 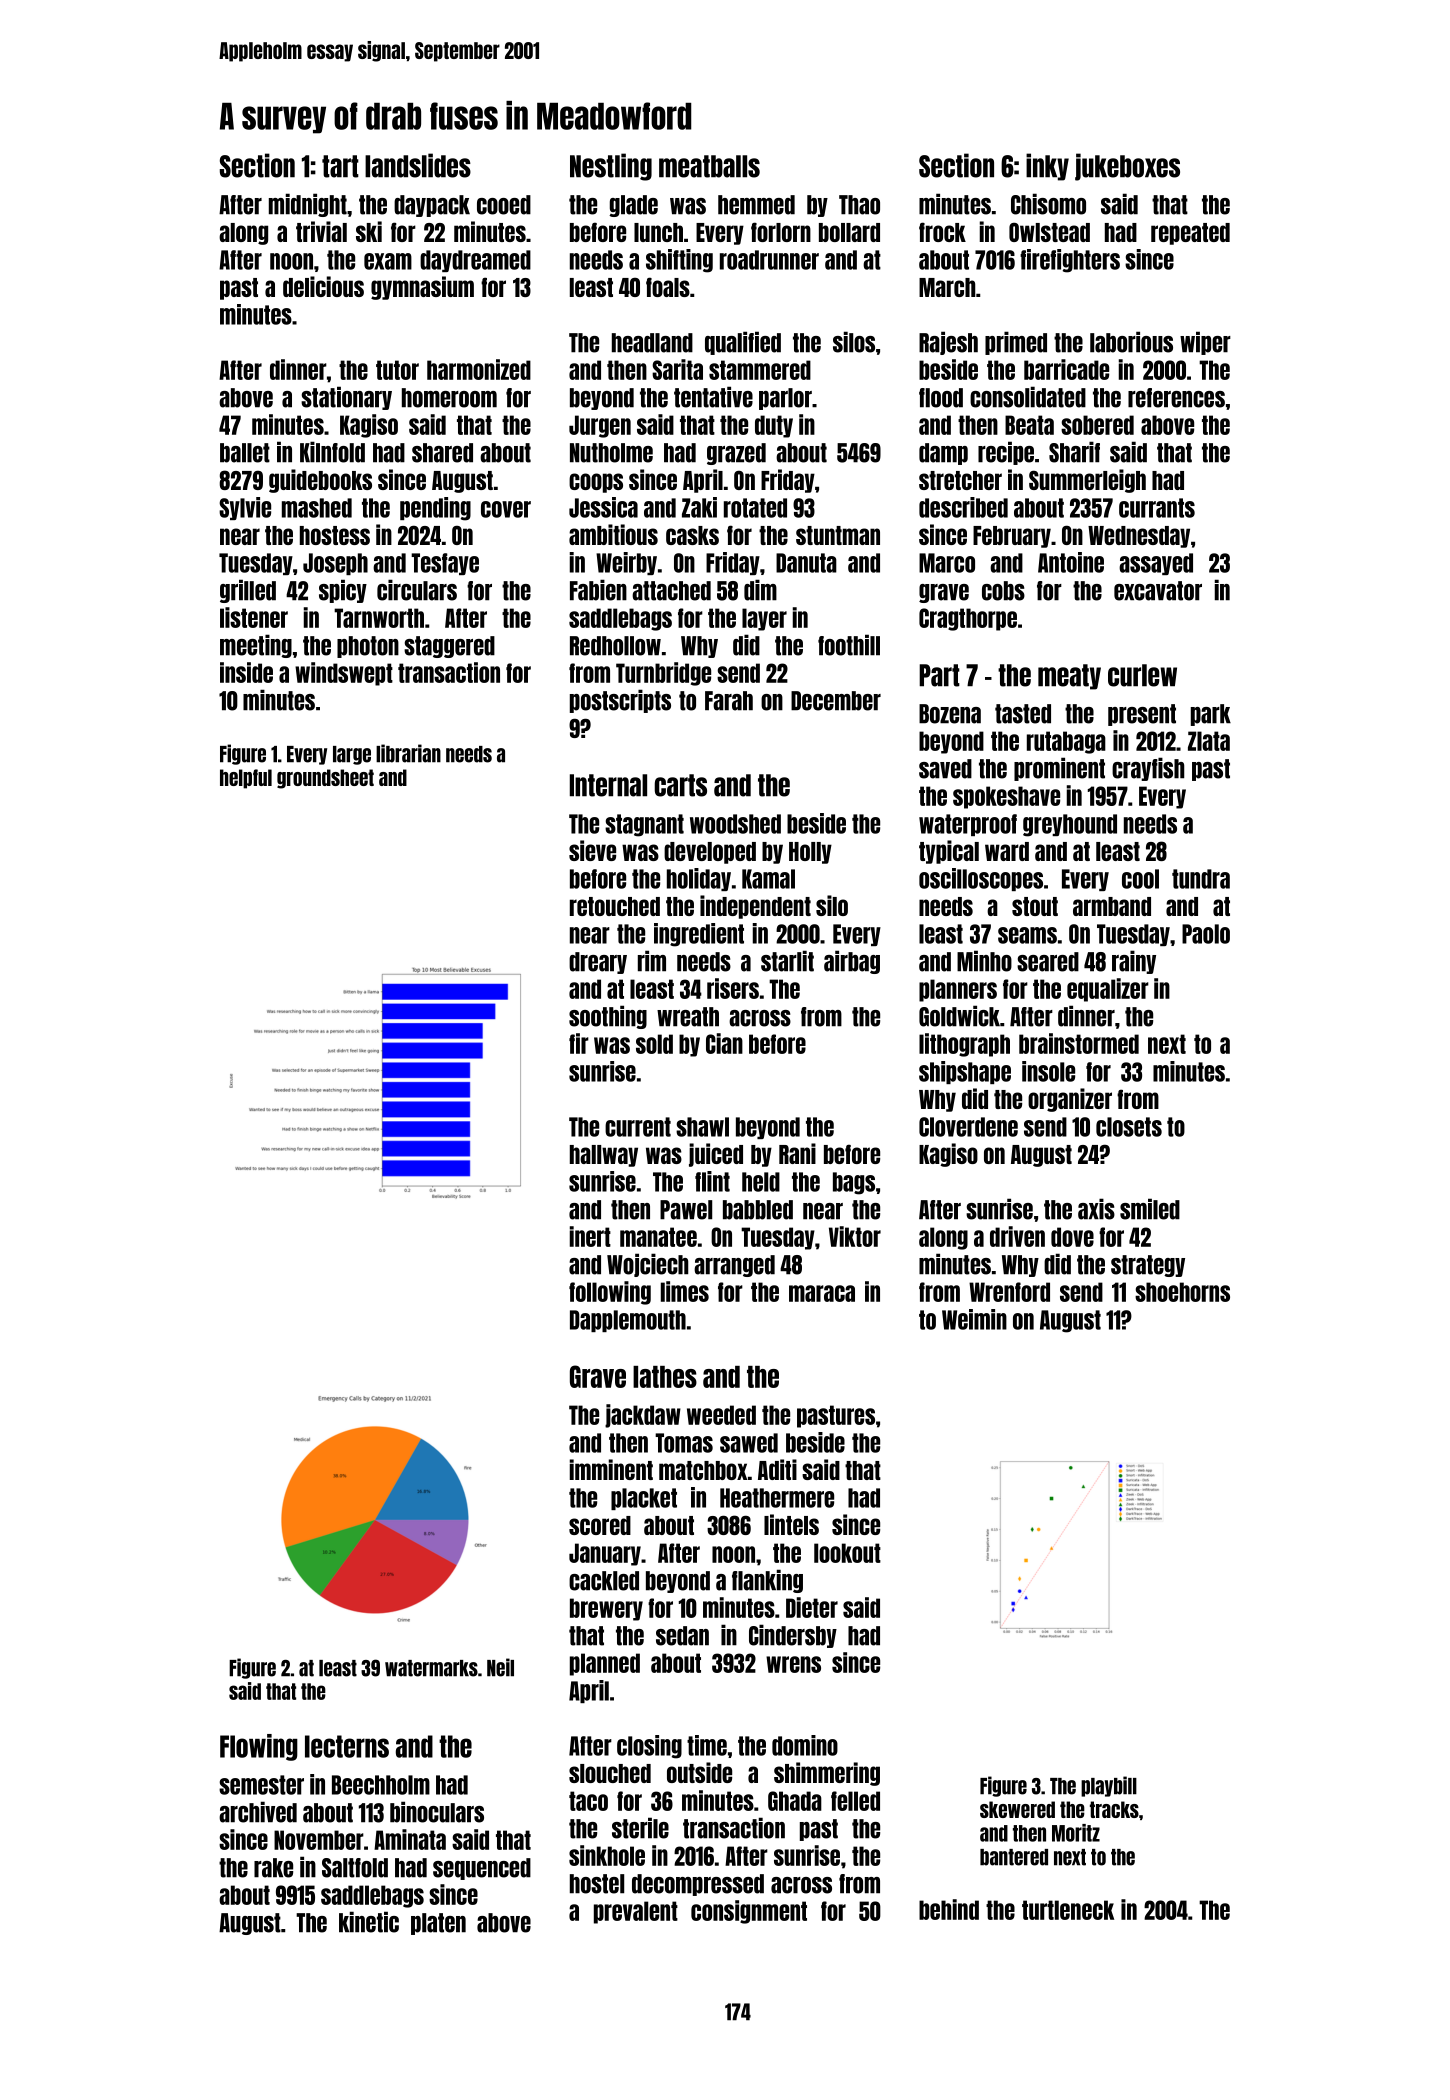 What do you see at coordinates (590, 1236) in the page?
I see `inert` at bounding box center [590, 1236].
